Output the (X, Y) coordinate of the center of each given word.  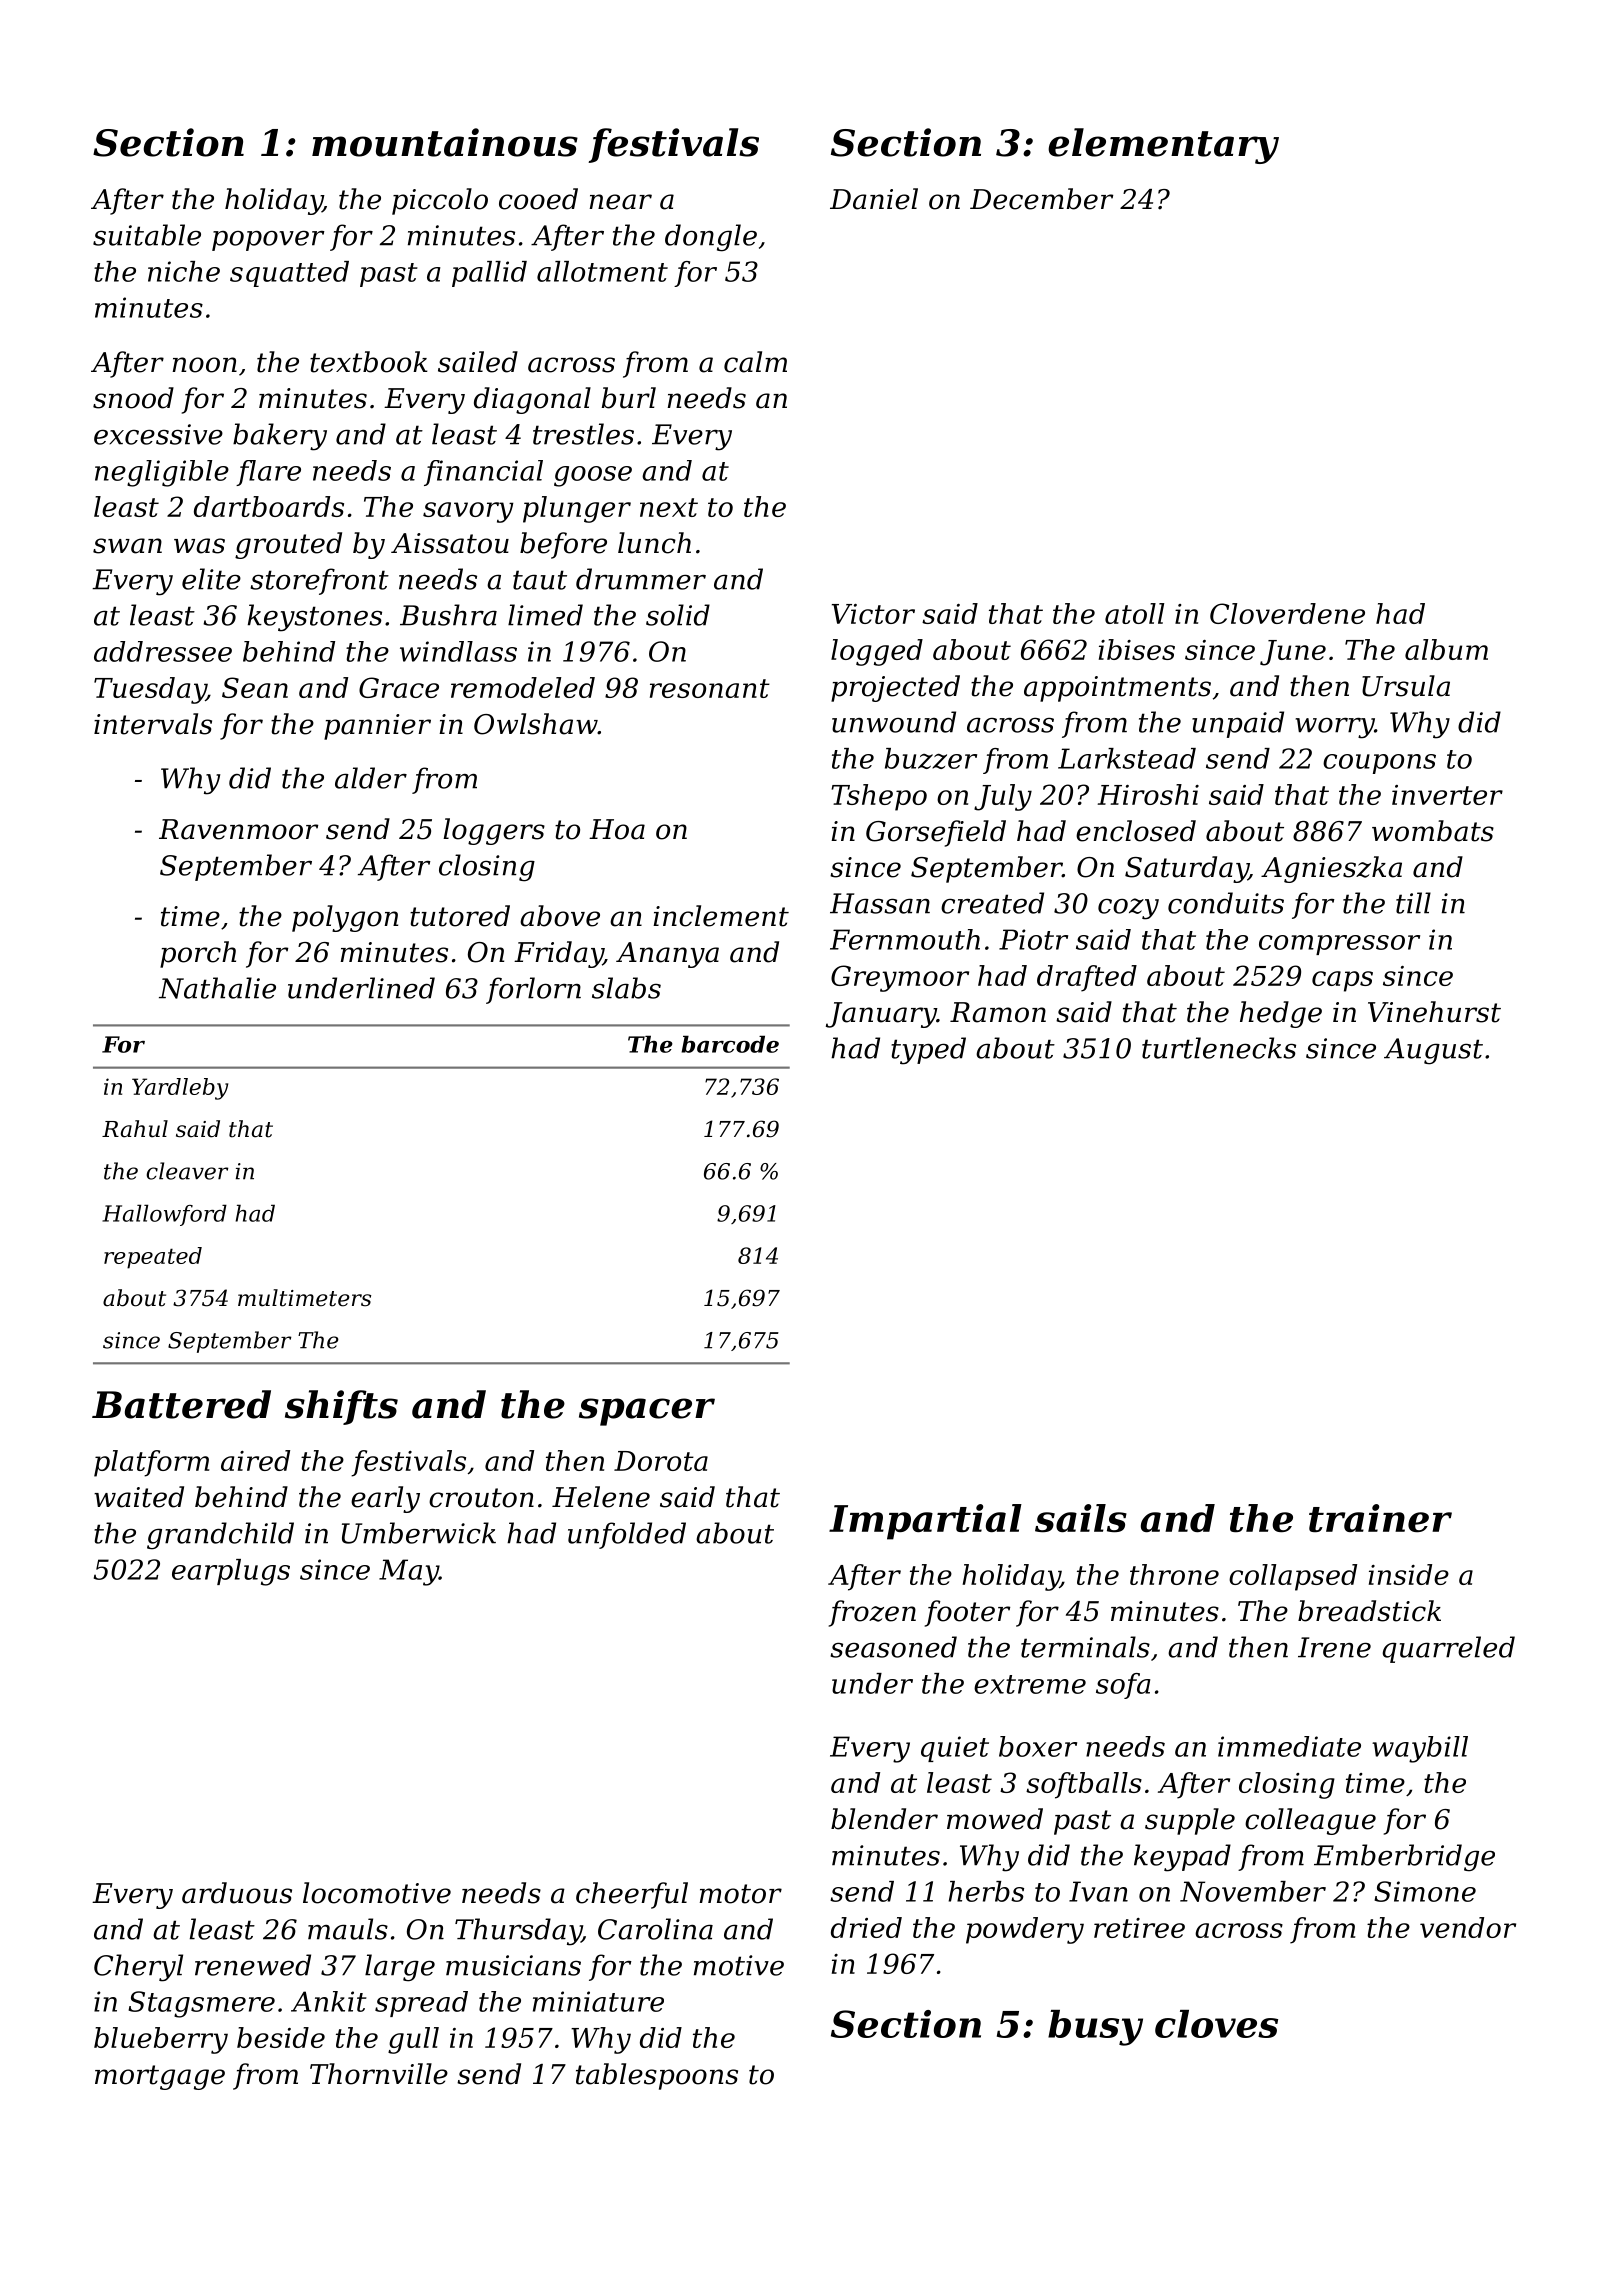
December (1041, 199)
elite (211, 579)
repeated (153, 1258)
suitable (147, 235)
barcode (730, 1044)
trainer (1380, 1518)
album (1446, 649)
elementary (1163, 146)
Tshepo (879, 797)
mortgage (160, 2077)
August (1433, 1051)
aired (255, 1460)
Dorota (661, 1461)
